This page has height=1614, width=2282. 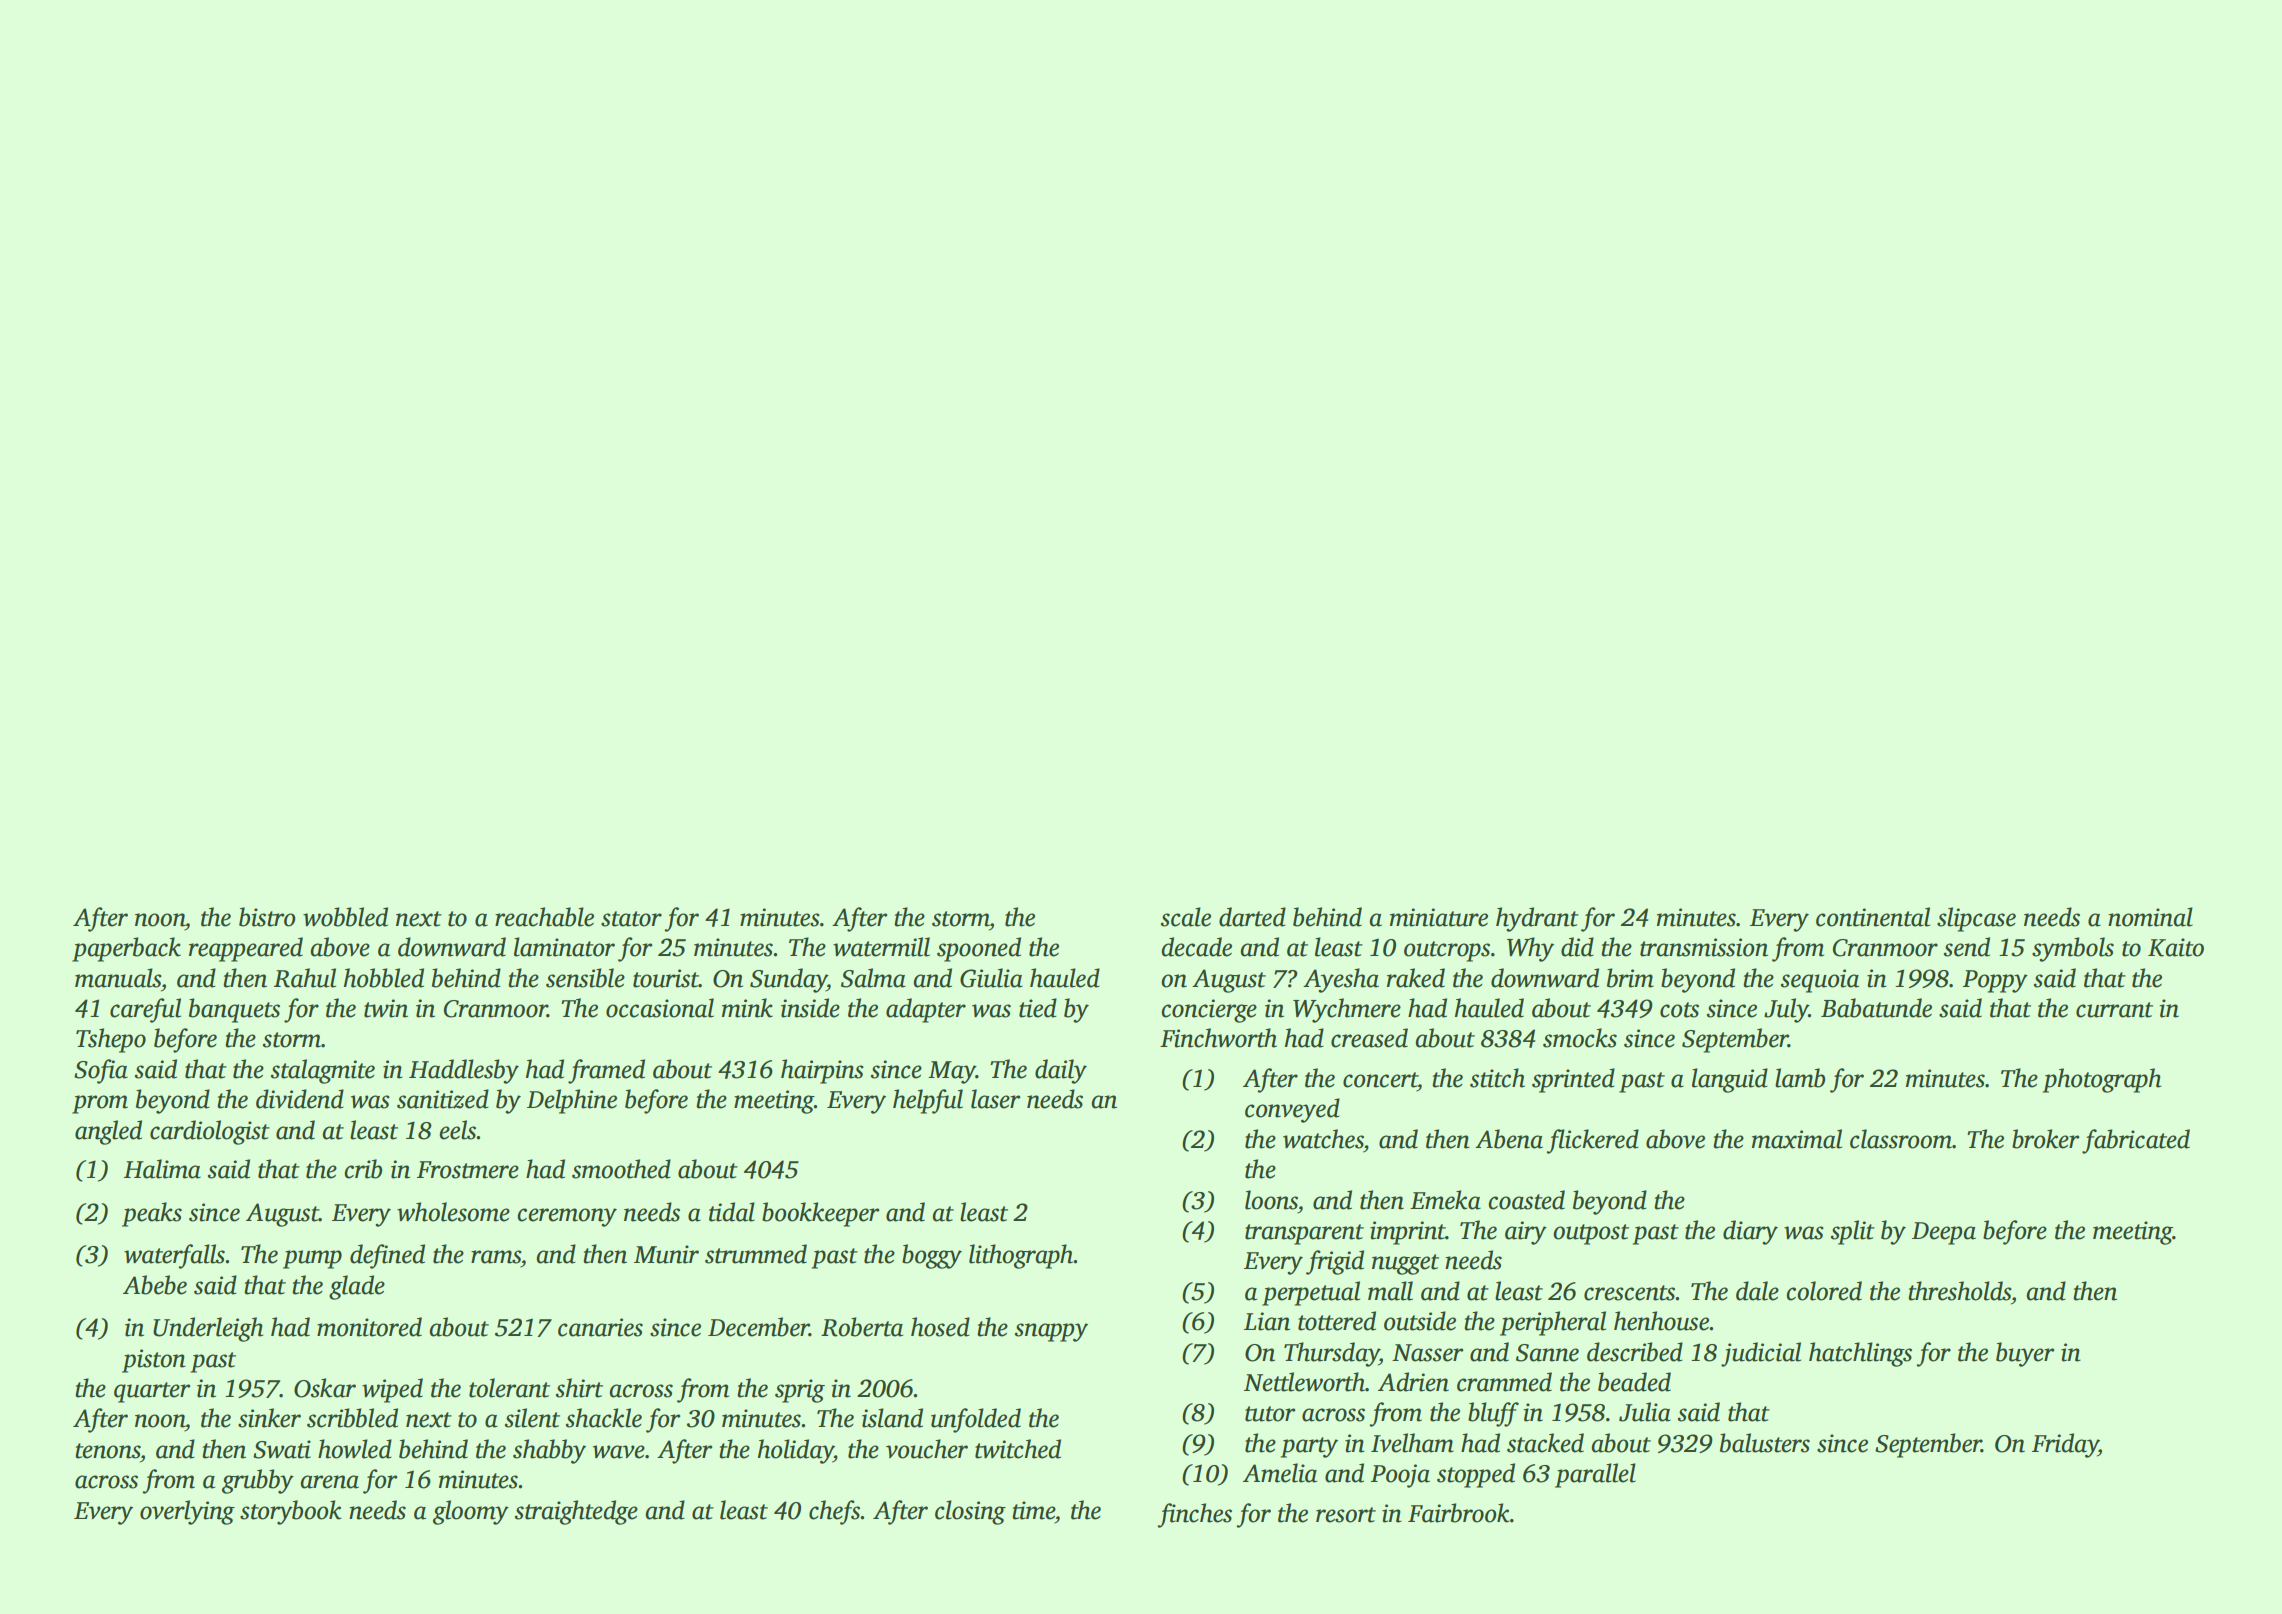 What do you see at coordinates (544, 917) in the page?
I see `reachable` at bounding box center [544, 917].
